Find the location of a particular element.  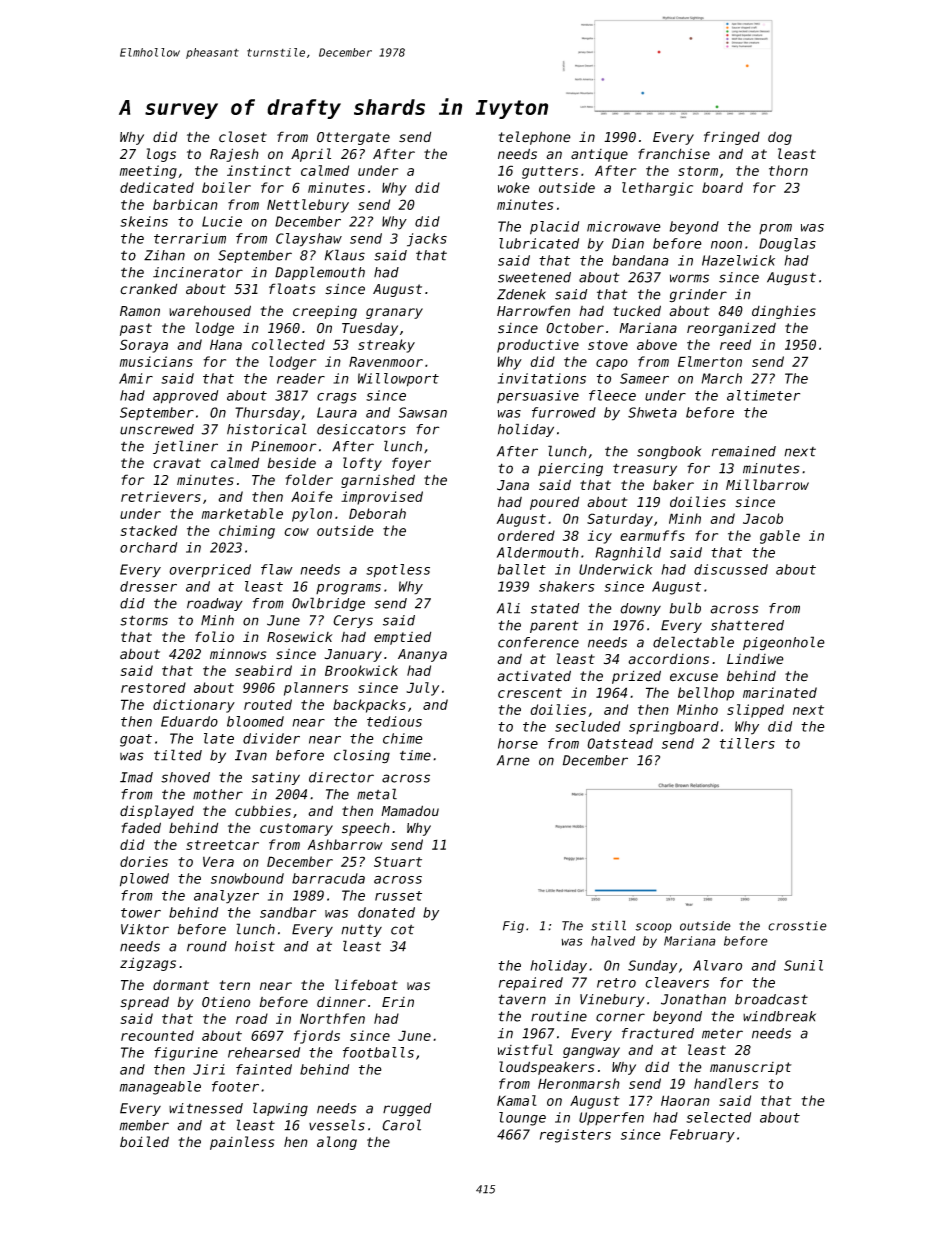

Deborah is located at coordinates (377, 513).
